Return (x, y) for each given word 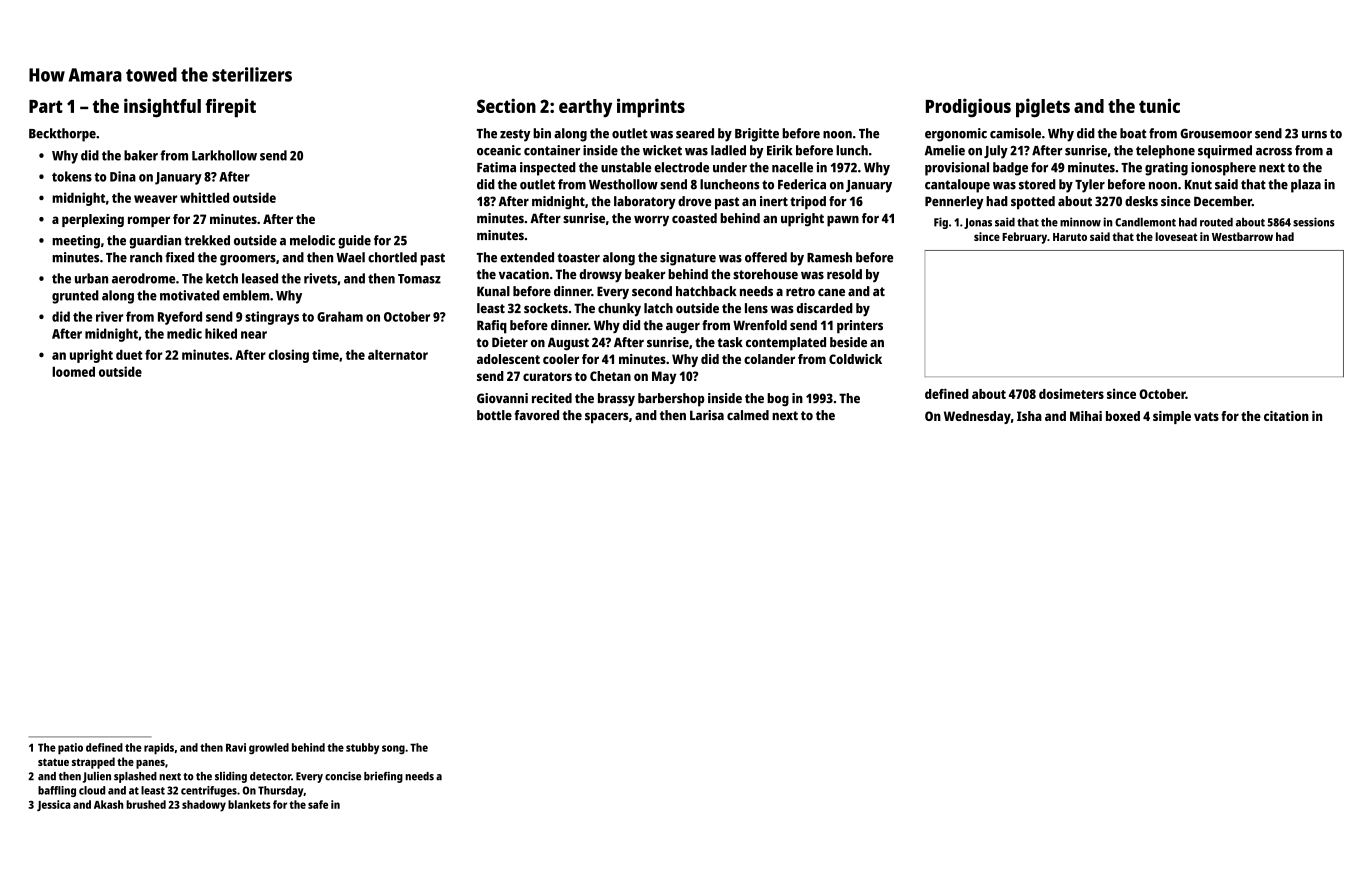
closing (288, 356)
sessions (1314, 222)
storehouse (765, 274)
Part (46, 106)
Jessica (54, 805)
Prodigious (968, 108)
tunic (1159, 105)
